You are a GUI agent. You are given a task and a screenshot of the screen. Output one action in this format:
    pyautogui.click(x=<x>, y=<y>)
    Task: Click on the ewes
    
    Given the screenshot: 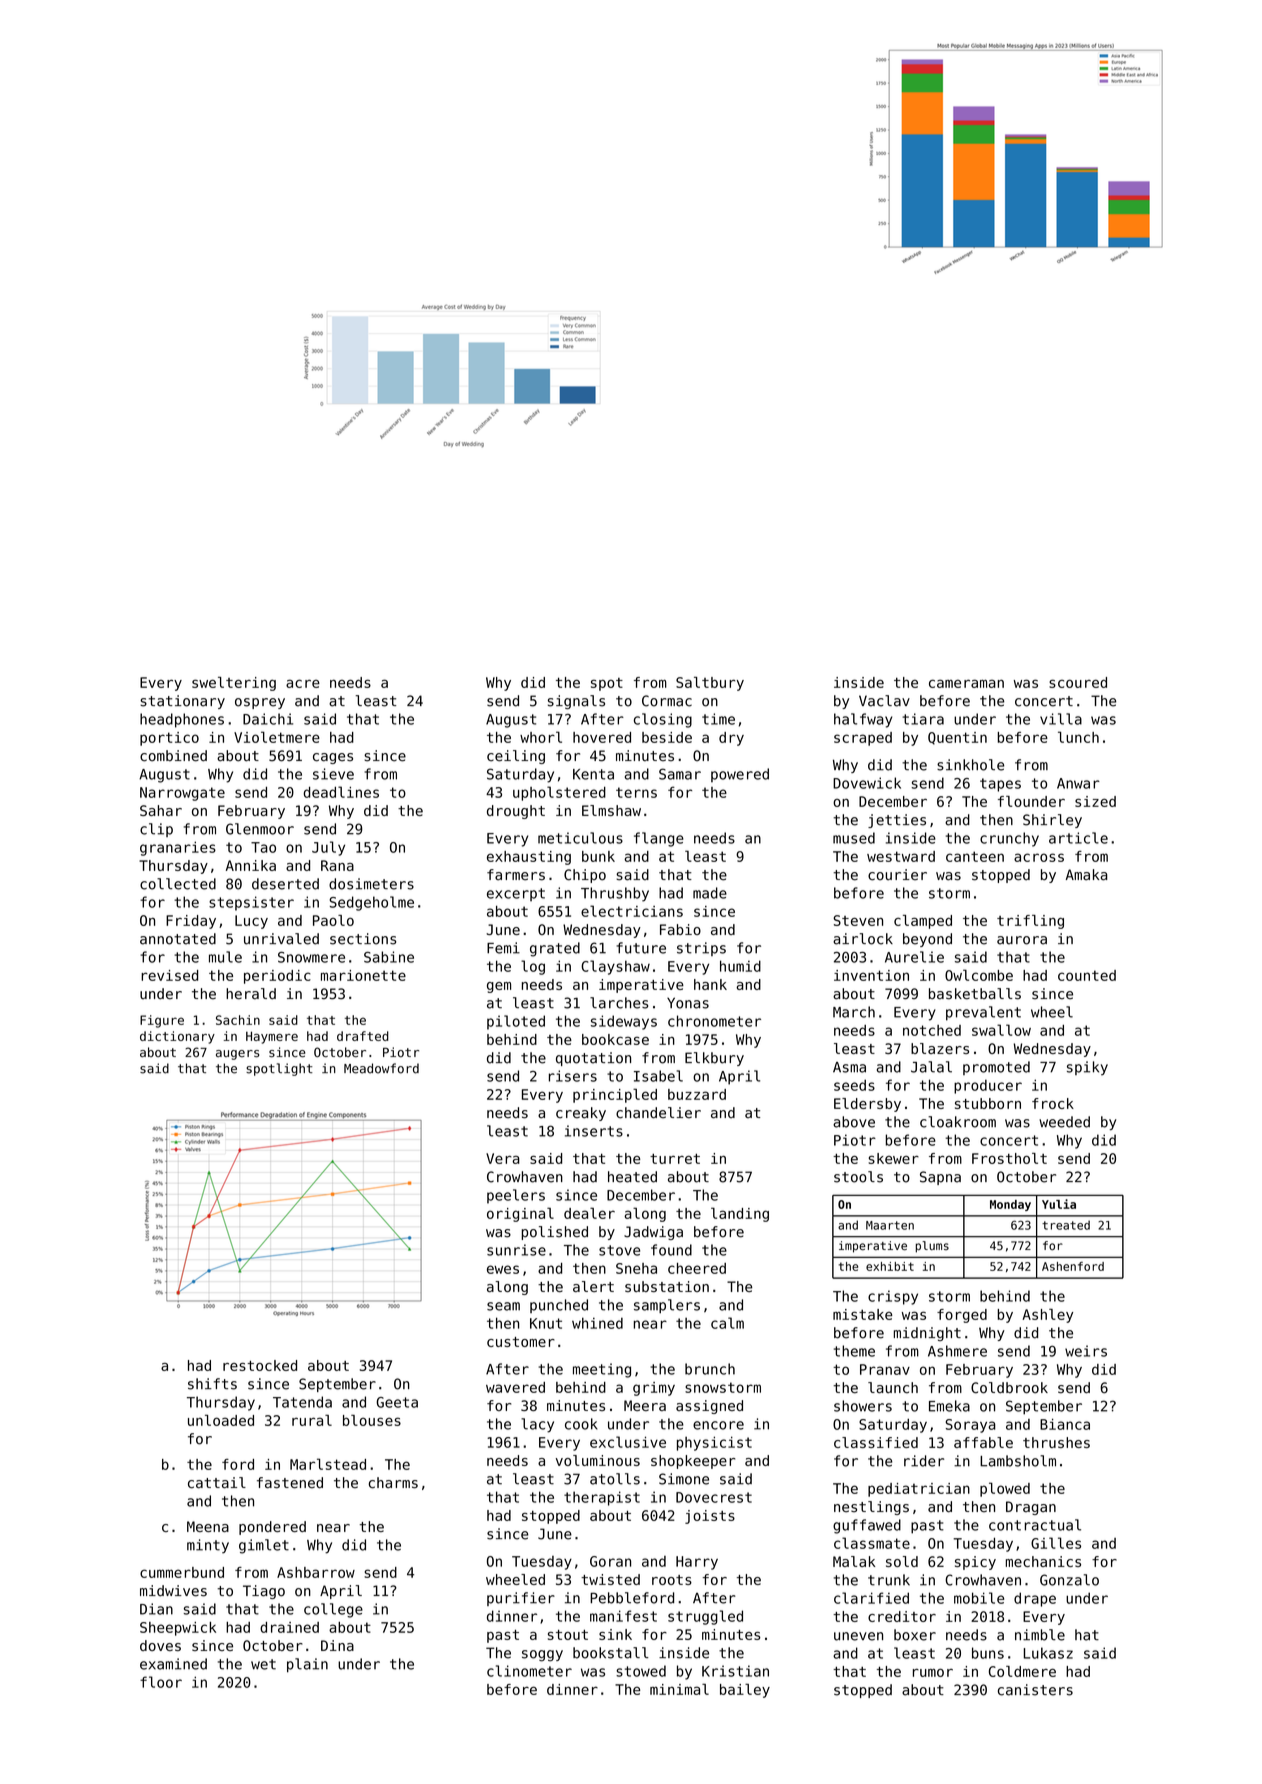 What is the action you would take?
    pyautogui.click(x=503, y=1269)
